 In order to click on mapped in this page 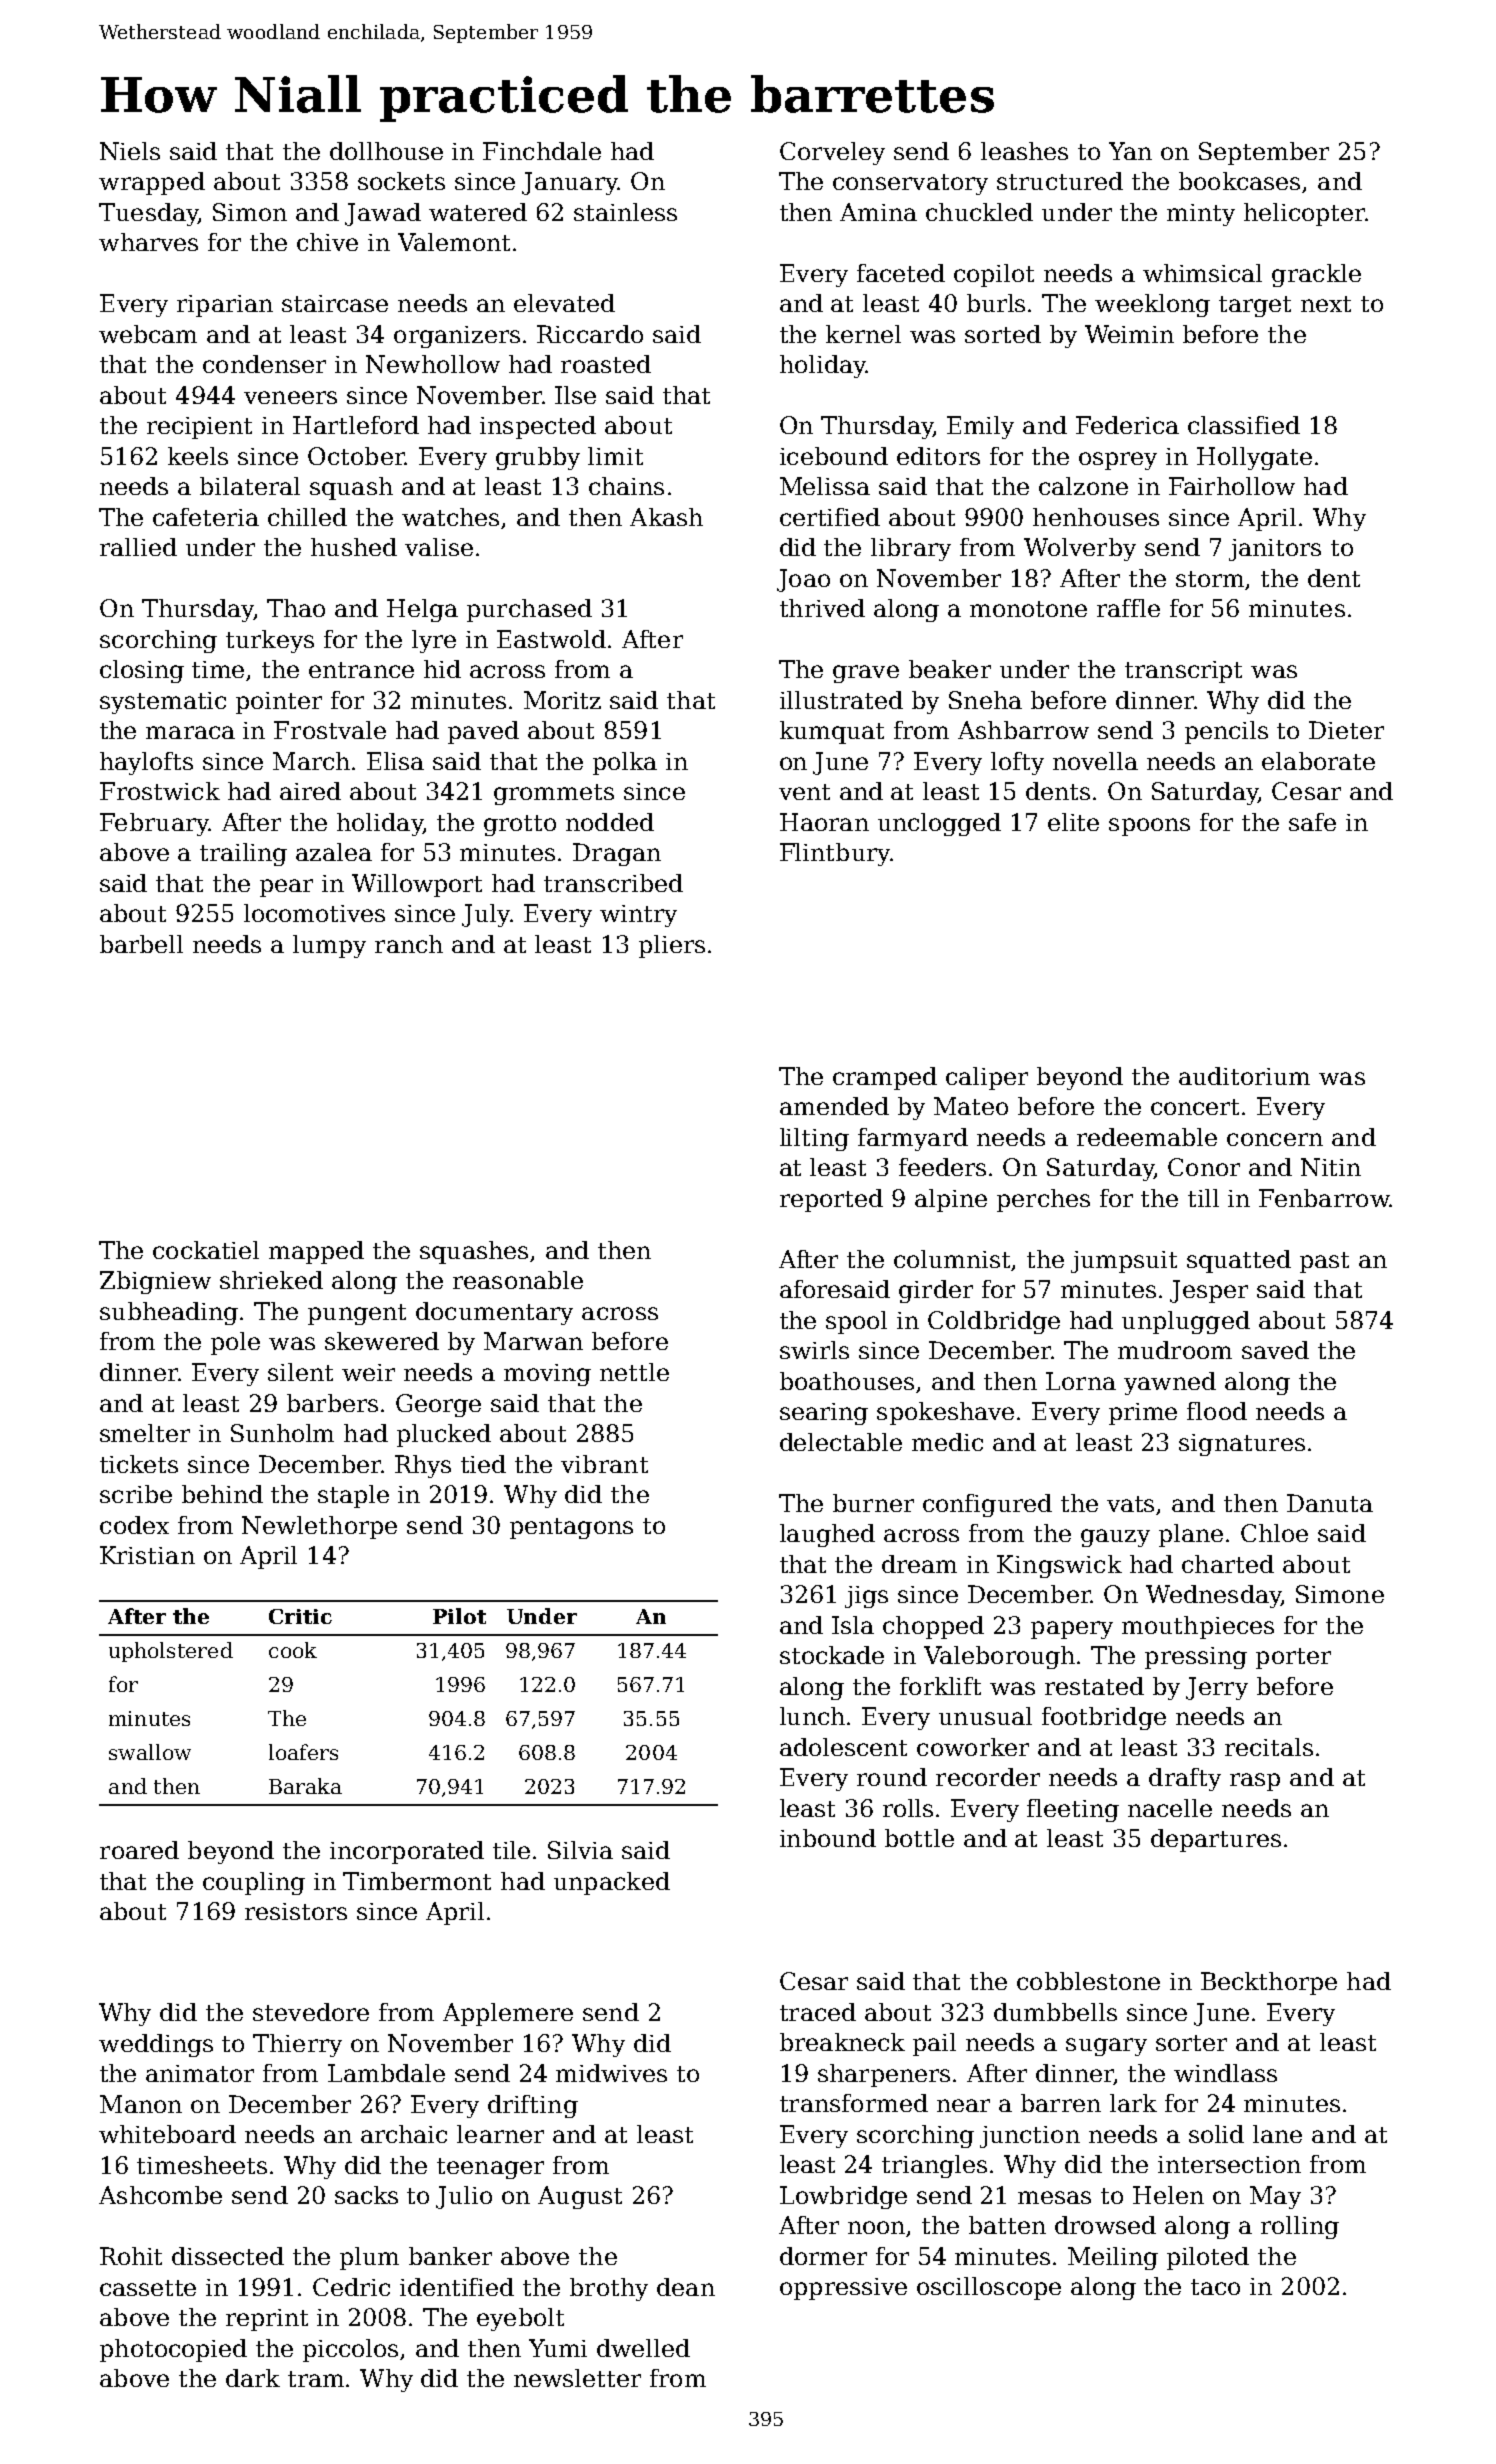, I will do `click(316, 1252)`.
